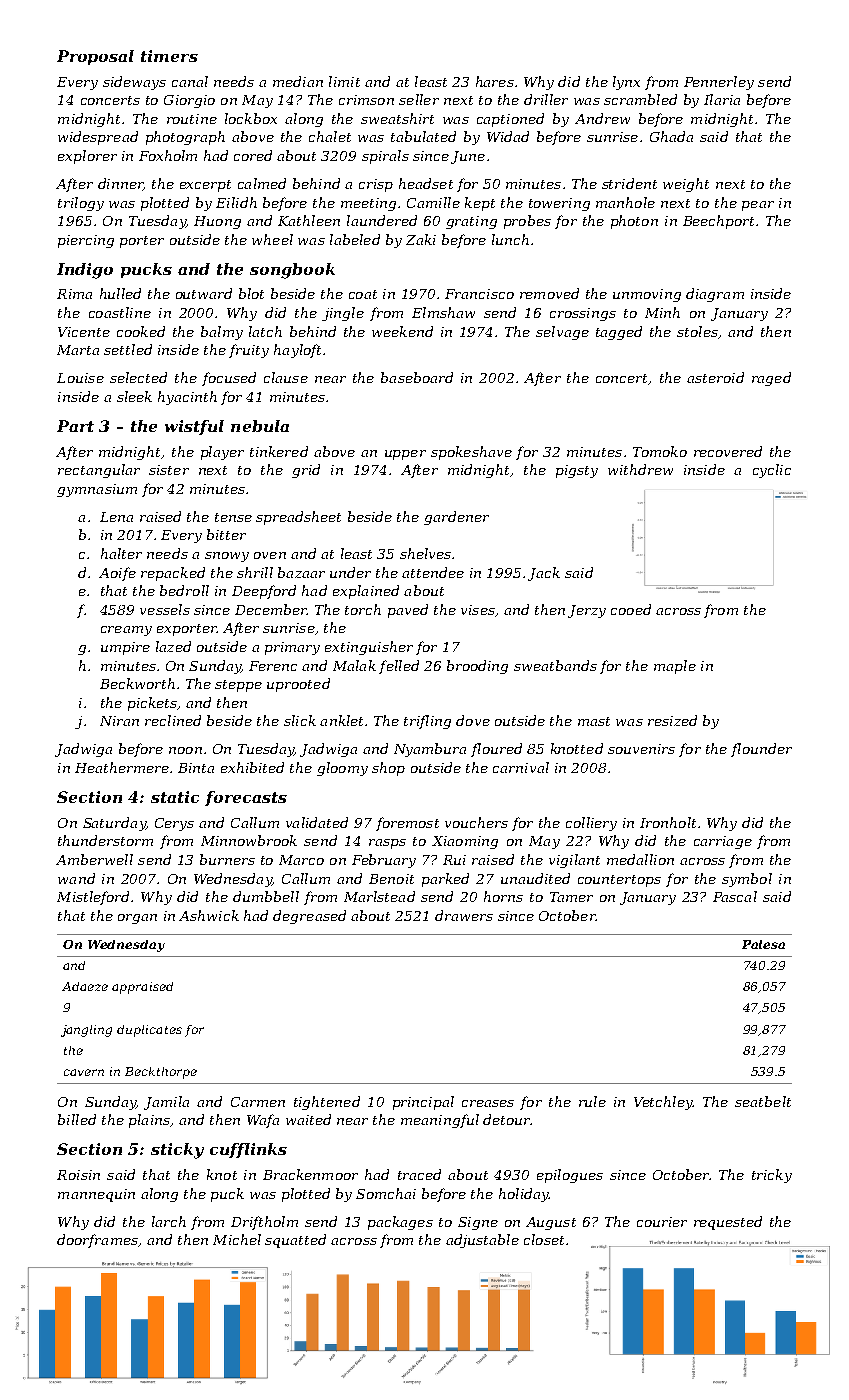  What do you see at coordinates (771, 379) in the document?
I see `raged` at bounding box center [771, 379].
